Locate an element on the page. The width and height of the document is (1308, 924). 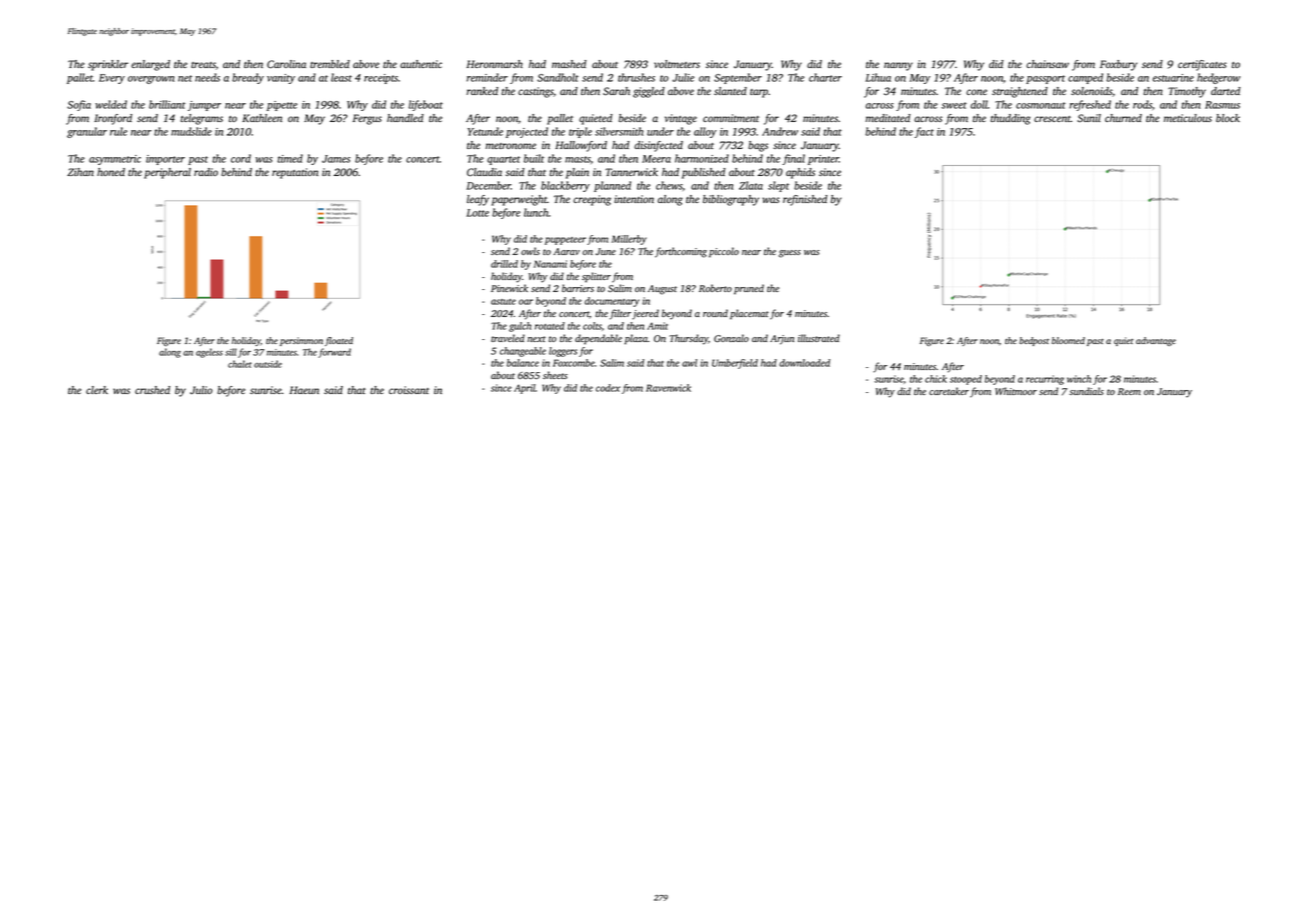
Millerby is located at coordinates (629, 240).
